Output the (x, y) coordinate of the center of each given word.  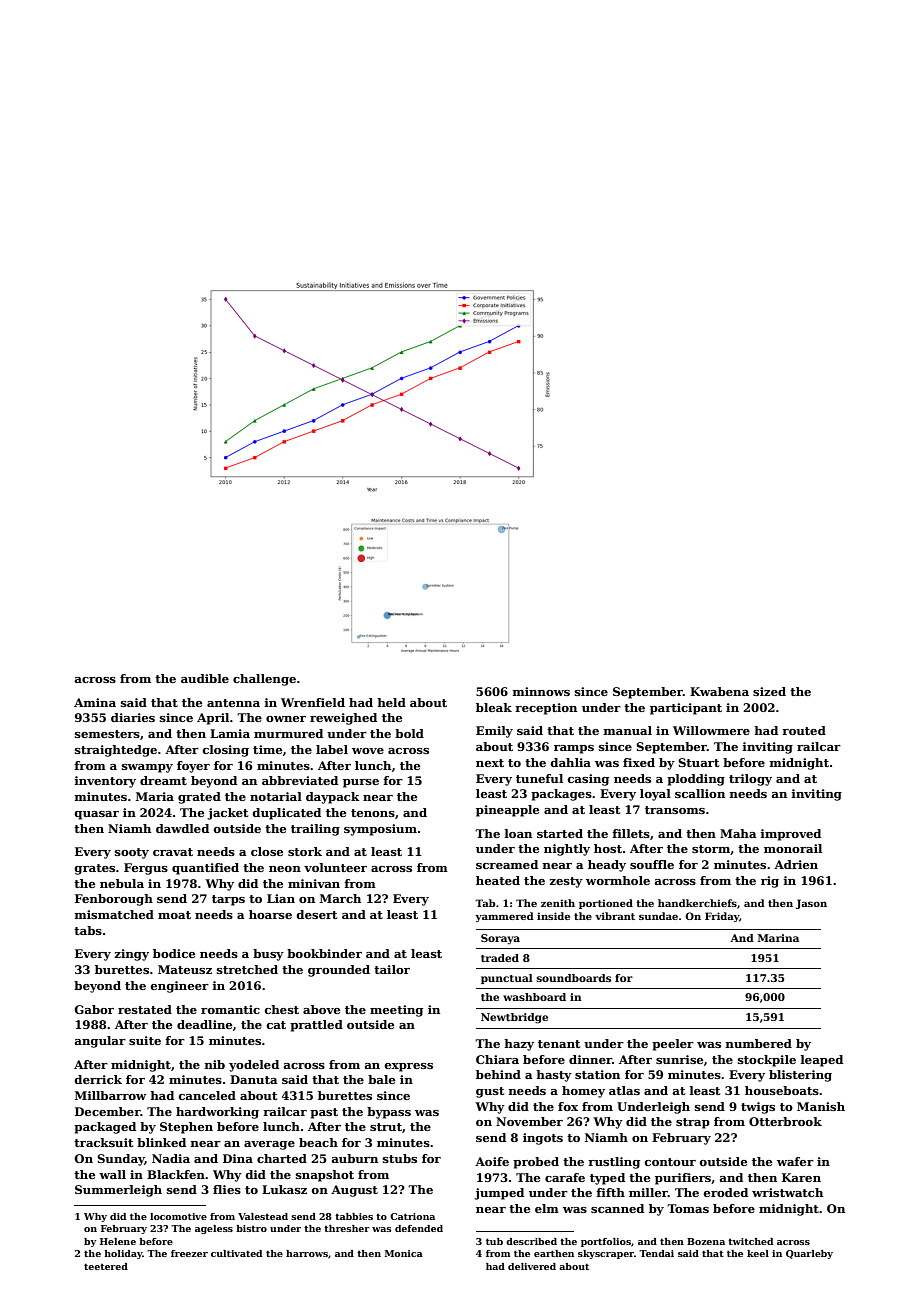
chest (282, 1009)
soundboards (574, 978)
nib (214, 1064)
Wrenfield (313, 702)
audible (205, 678)
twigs (758, 1108)
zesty (566, 882)
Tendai (656, 1253)
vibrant (615, 916)
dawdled (182, 828)
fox (568, 1106)
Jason (811, 904)
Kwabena (719, 691)
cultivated (236, 1253)
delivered (532, 1266)
